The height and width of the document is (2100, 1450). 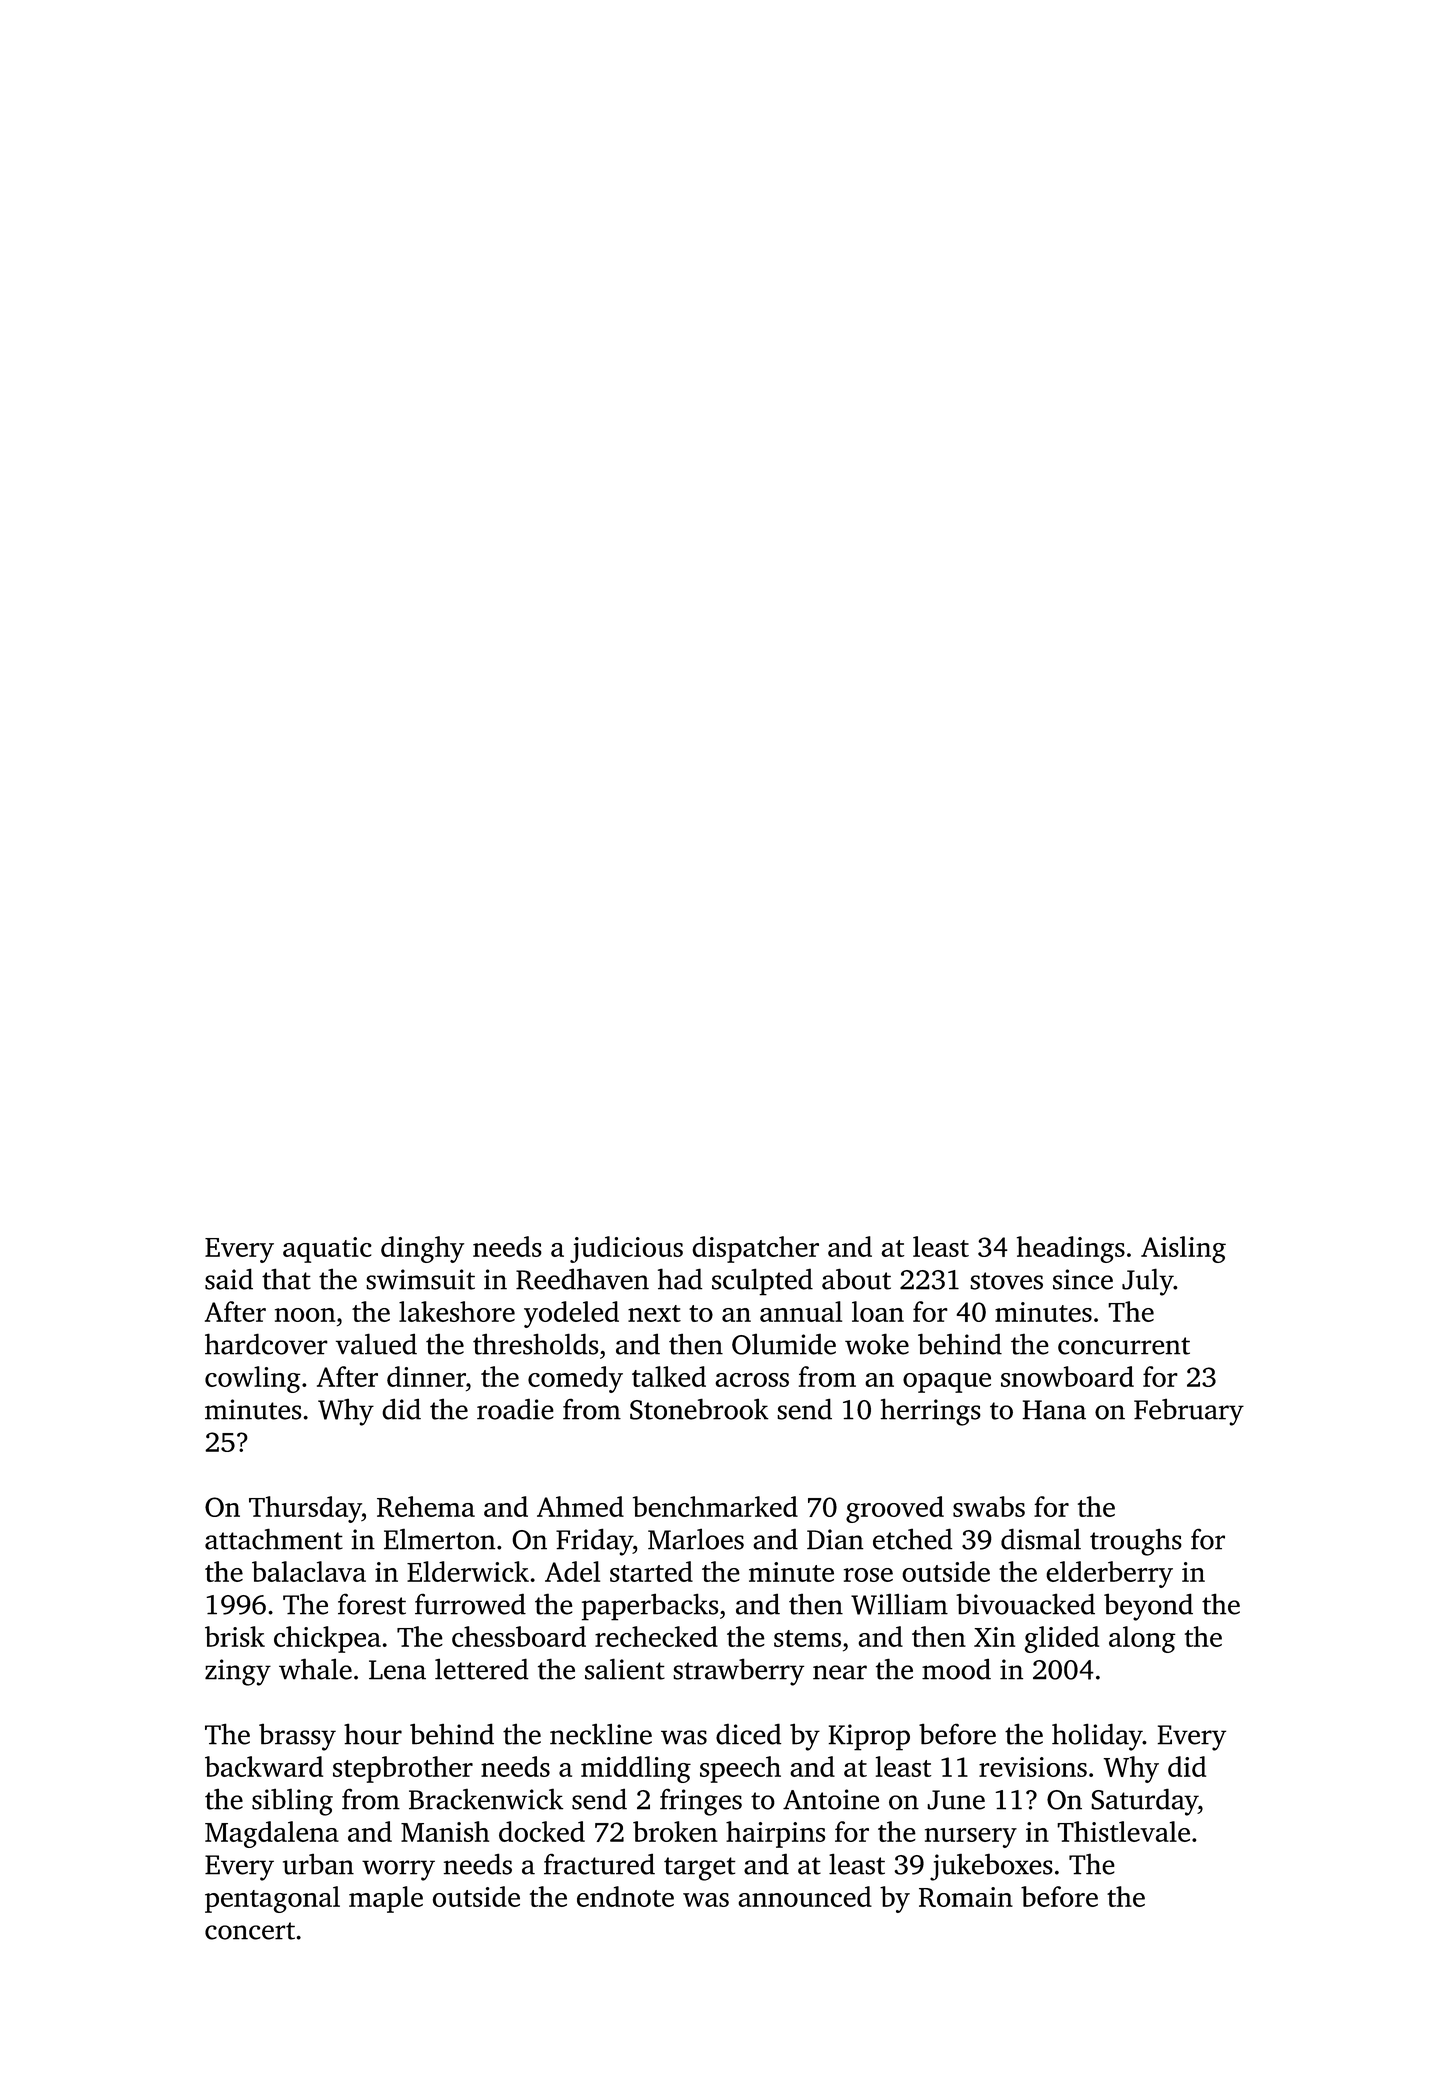 I want to click on stems, so click(x=807, y=1638).
